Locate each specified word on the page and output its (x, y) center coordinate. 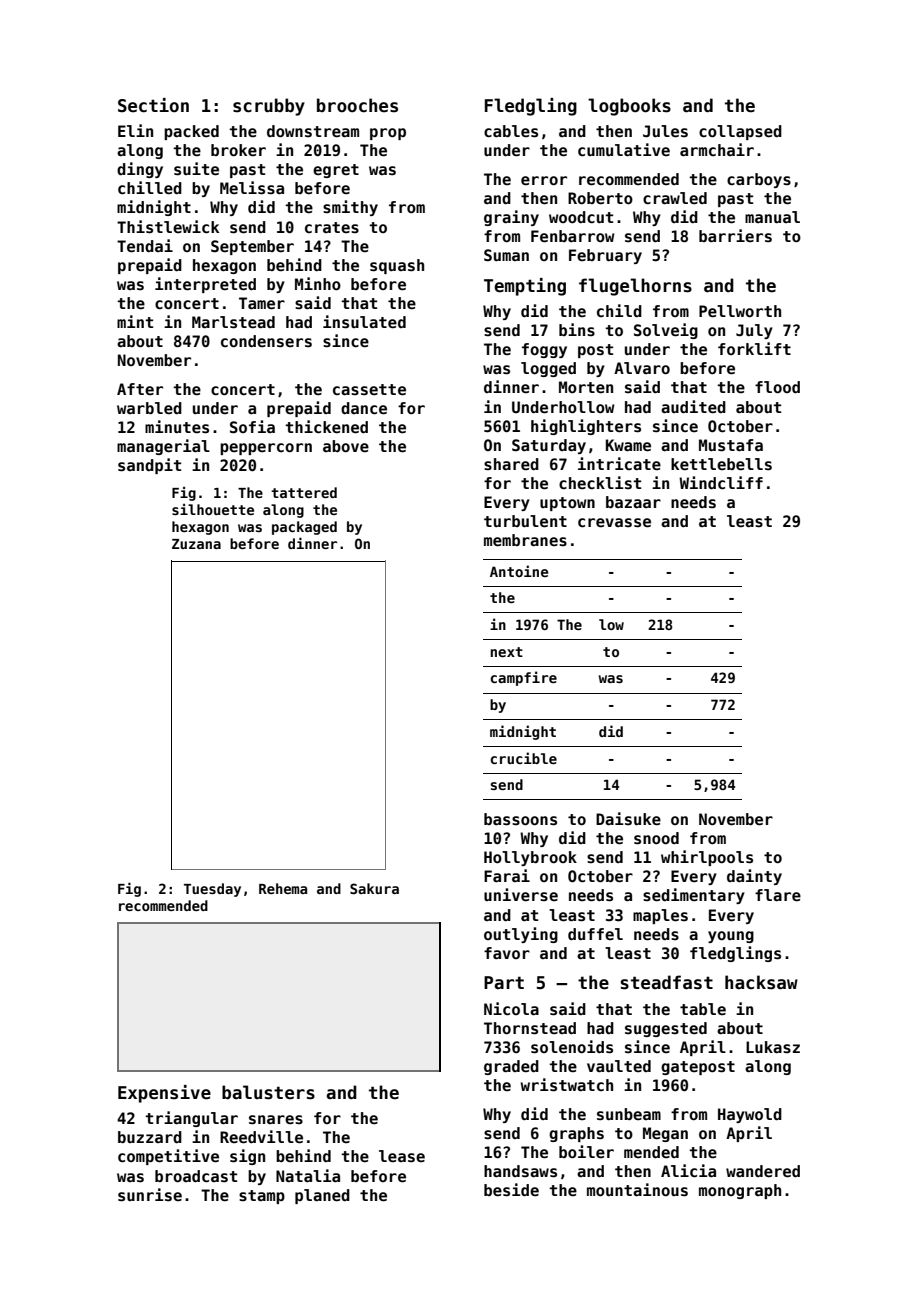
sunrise (150, 1195)
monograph (740, 1191)
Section (153, 105)
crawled (675, 198)
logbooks (629, 107)
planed (322, 1196)
